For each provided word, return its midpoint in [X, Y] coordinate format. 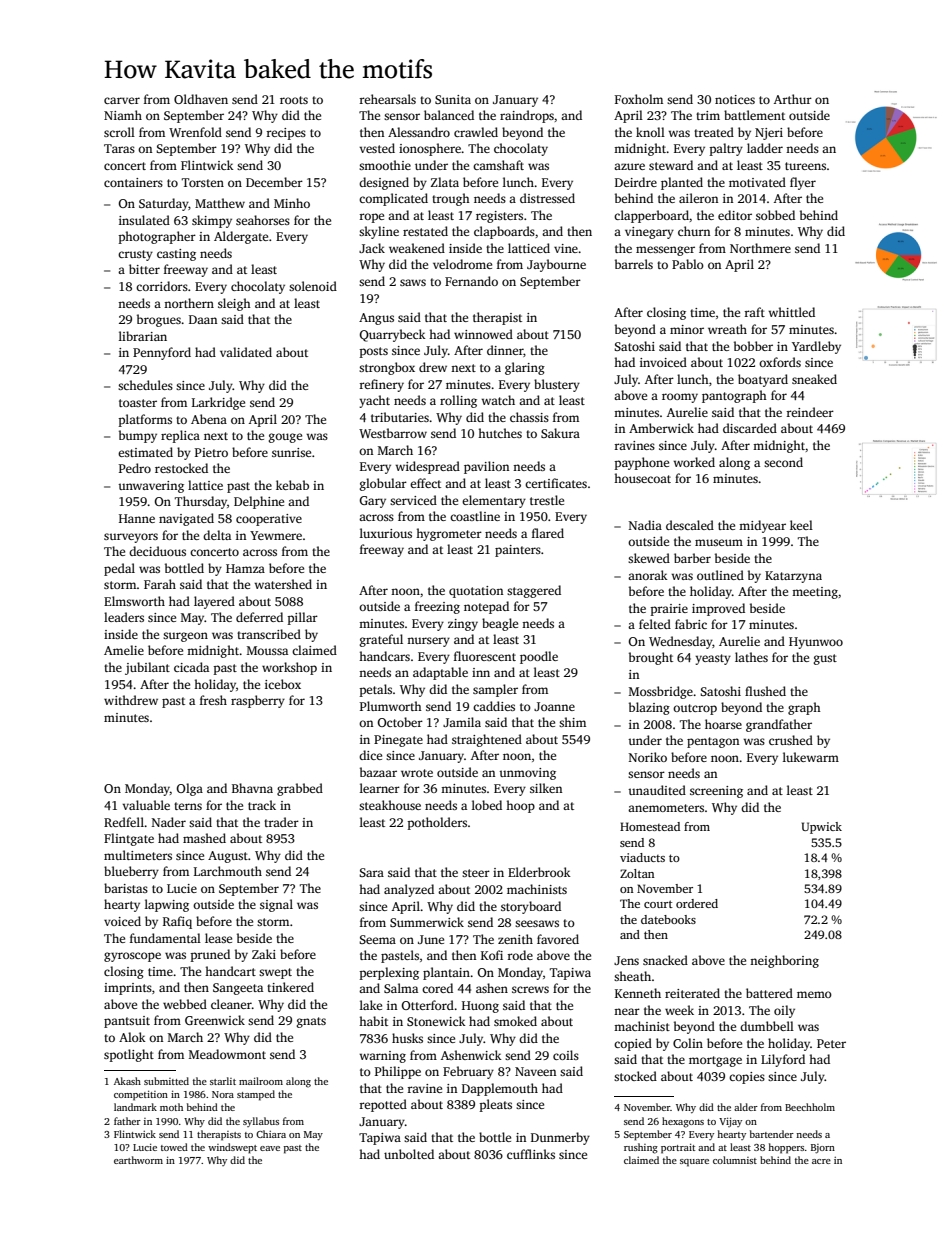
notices [735, 99]
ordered [697, 903]
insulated [144, 220]
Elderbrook [539, 872]
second [783, 462]
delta [217, 535]
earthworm [138, 1160]
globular [383, 484]
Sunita [453, 99]
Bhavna [252, 788]
